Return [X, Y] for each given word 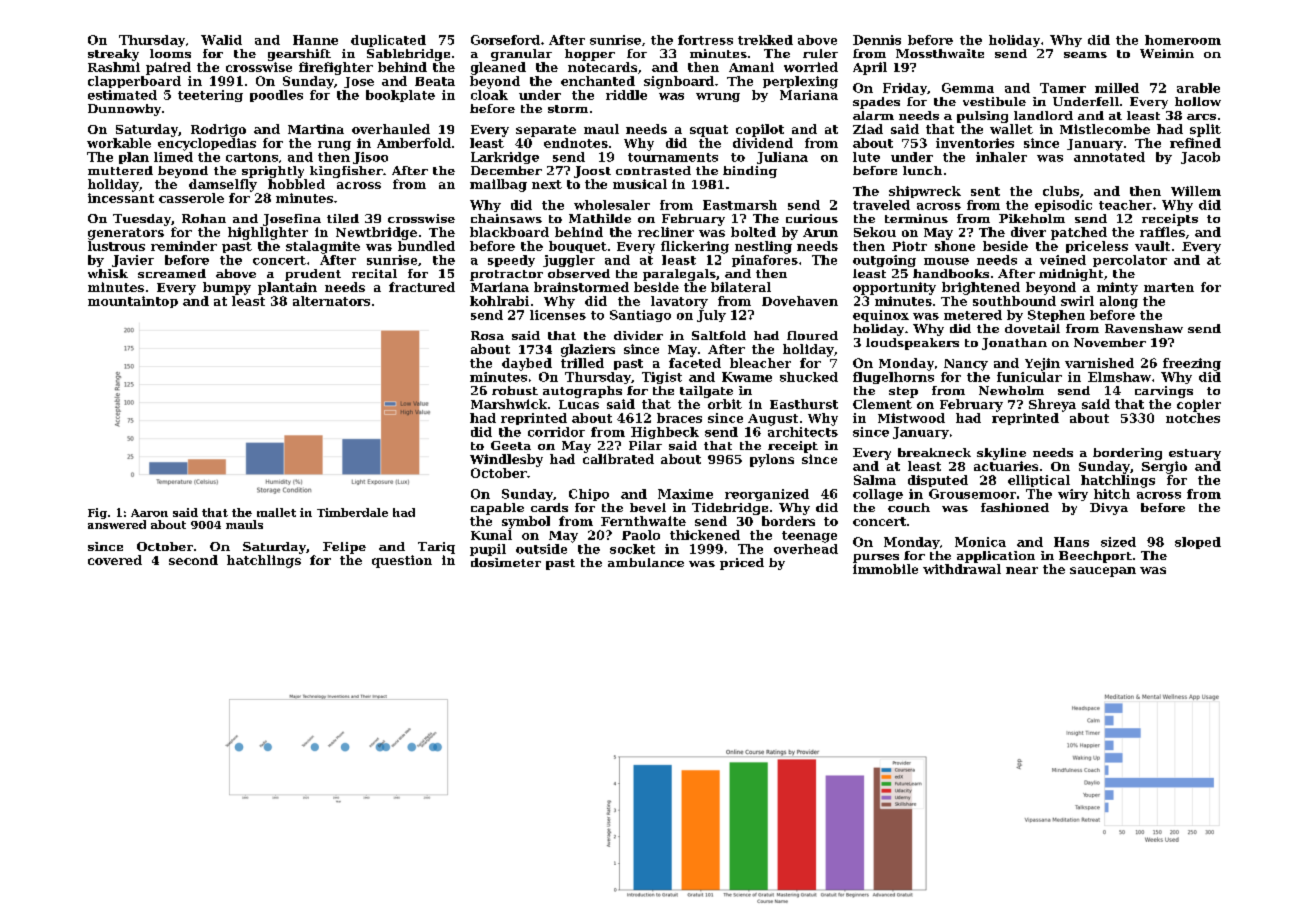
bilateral [741, 287]
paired [168, 68]
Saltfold [719, 335]
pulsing [982, 117]
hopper [590, 55]
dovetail [1032, 328]
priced [742, 564]
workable [119, 143]
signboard [679, 82]
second [193, 560]
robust [515, 390]
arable [1198, 88]
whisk [108, 273]
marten [1169, 287]
